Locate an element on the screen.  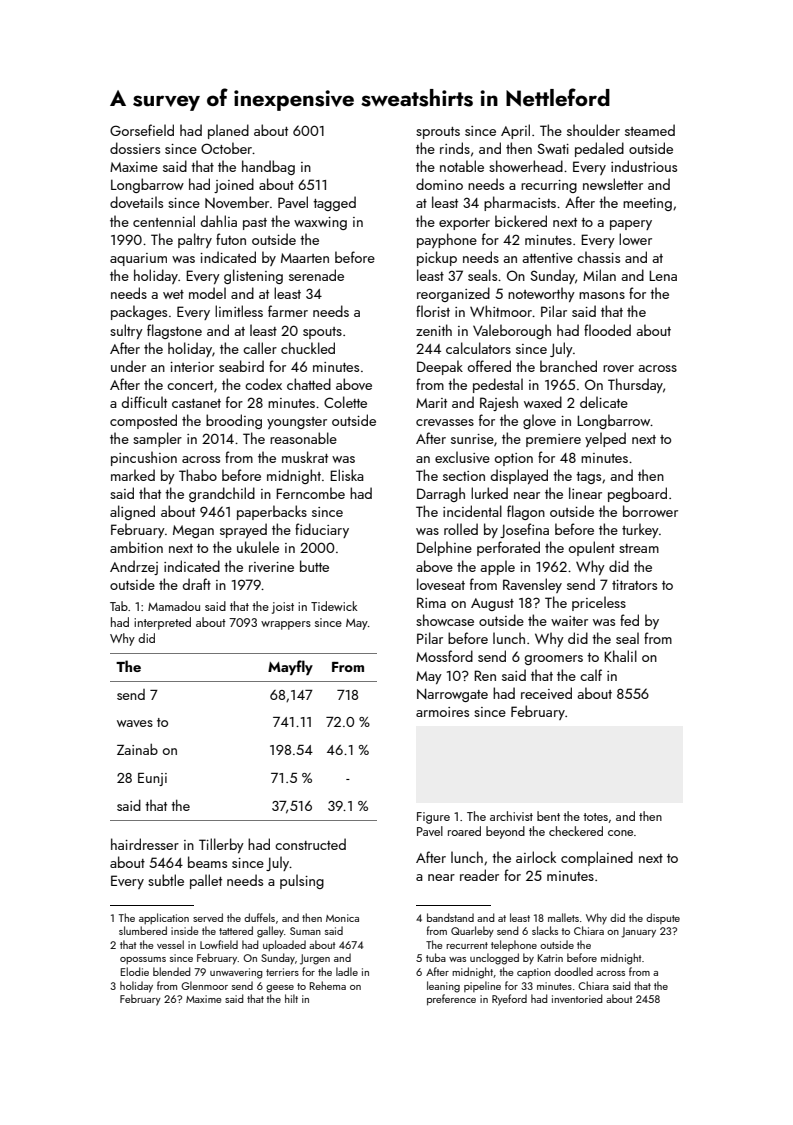
Glenmoor is located at coordinates (204, 985).
